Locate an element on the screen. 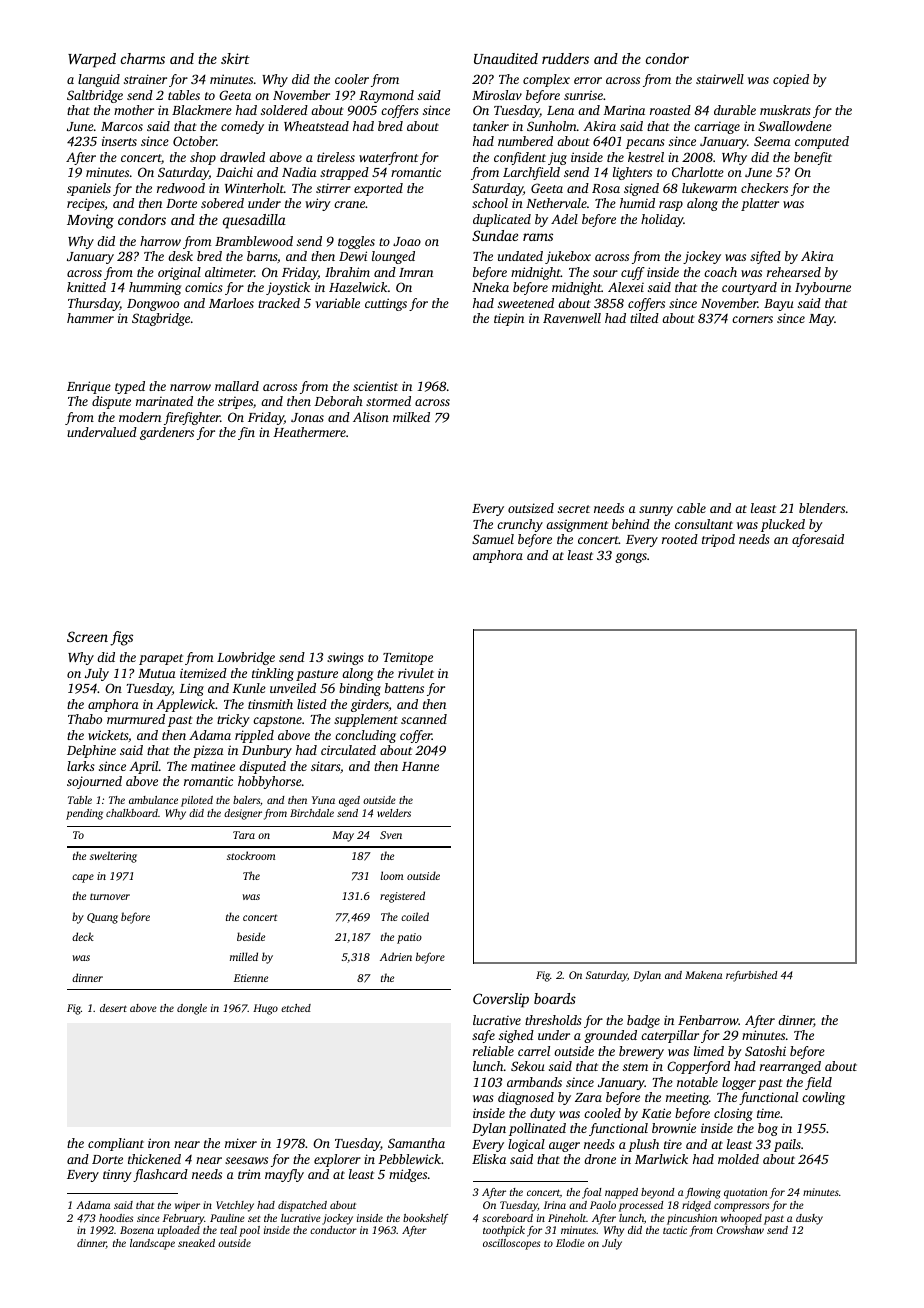 The width and height of the screenshot is (924, 1308). figs is located at coordinates (121, 638).
